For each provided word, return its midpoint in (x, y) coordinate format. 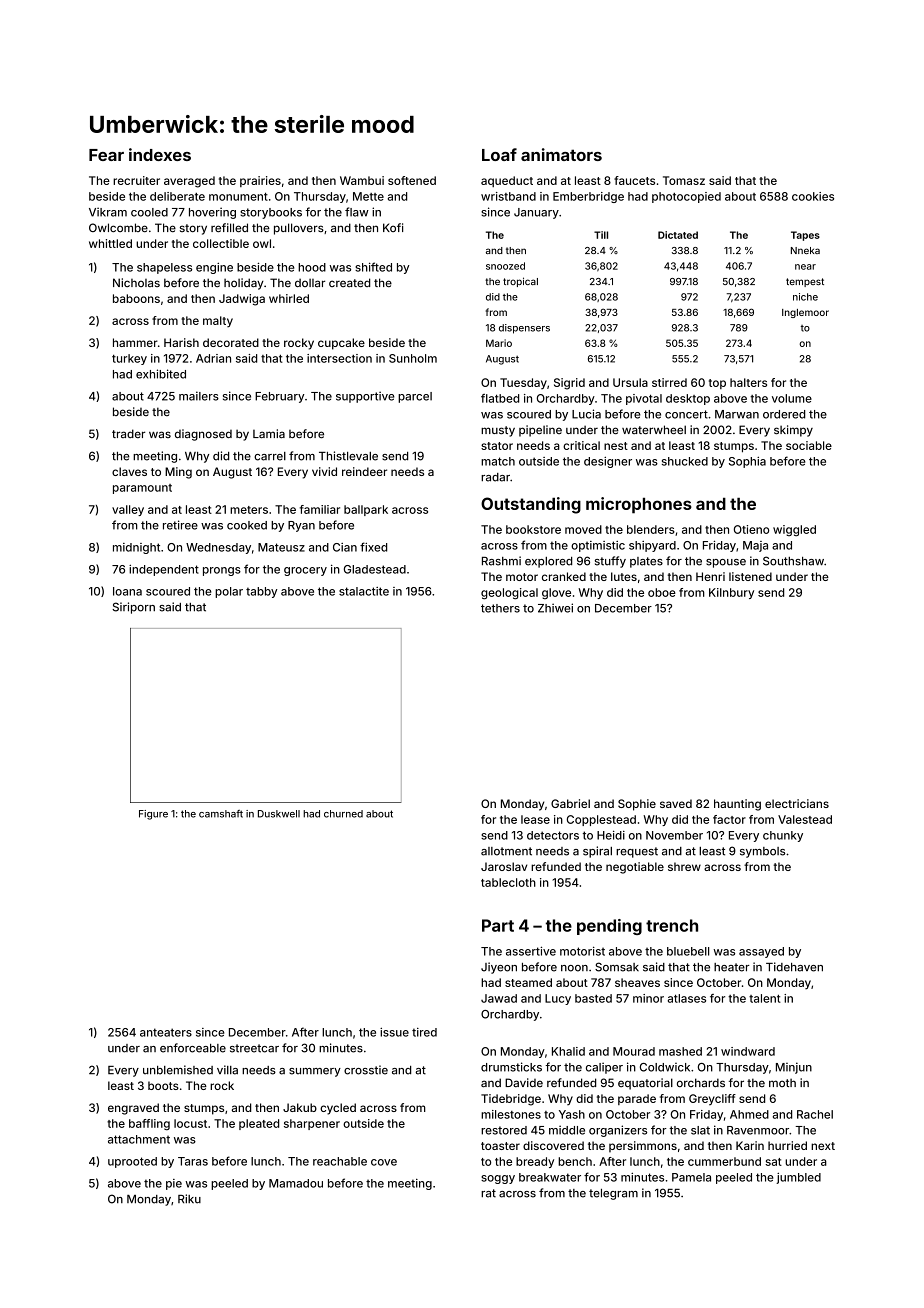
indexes (160, 154)
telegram (613, 1194)
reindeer (364, 471)
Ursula (630, 382)
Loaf (499, 154)
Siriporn (133, 608)
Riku (189, 1199)
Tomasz (684, 180)
